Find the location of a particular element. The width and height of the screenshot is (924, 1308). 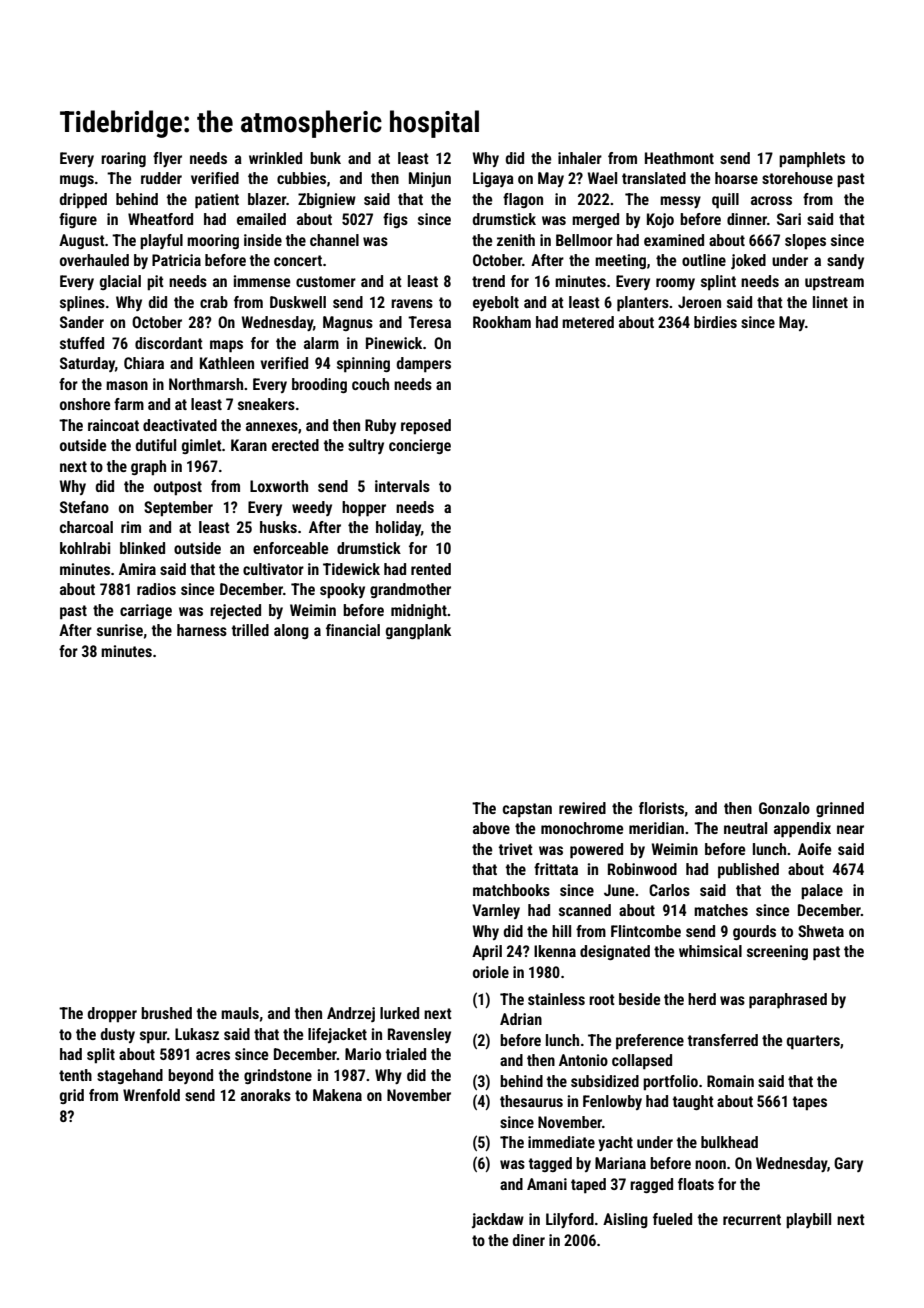

grid is located at coordinates (72, 1096).
